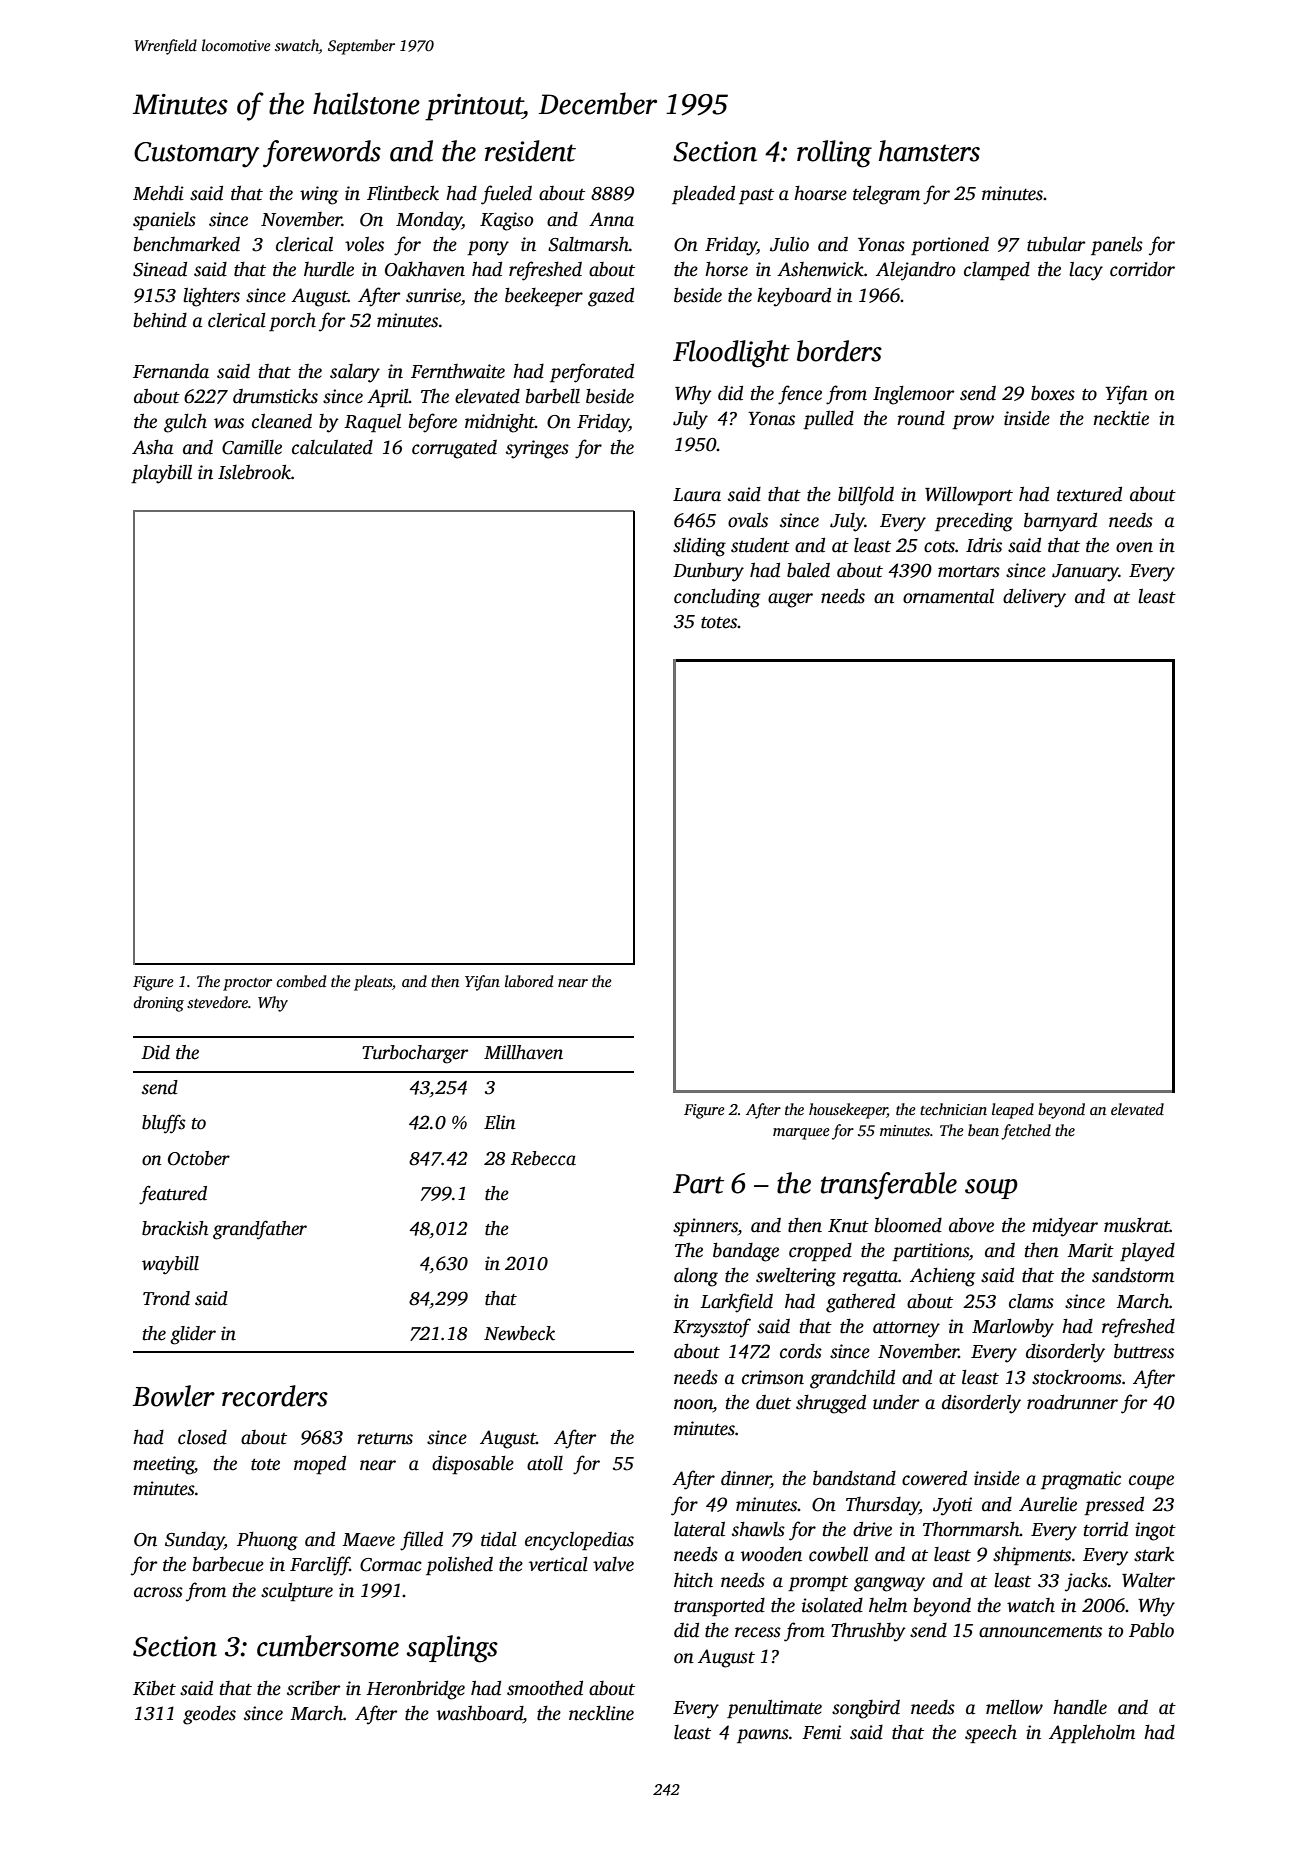 This image has height=1849, width=1308. Describe the element at coordinates (1134, 547) in the image. I see `oven` at that location.
